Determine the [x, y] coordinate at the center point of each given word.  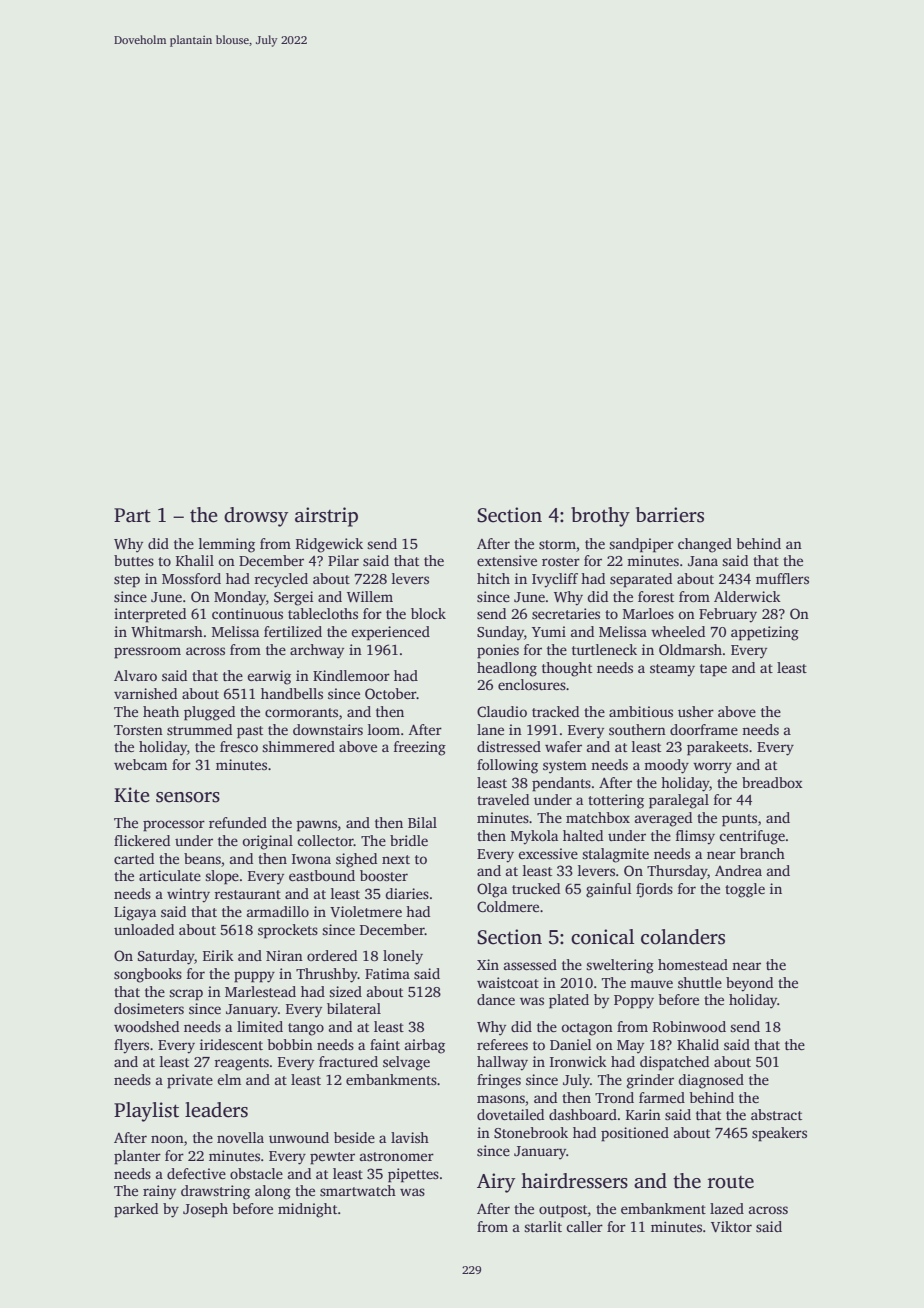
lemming [227, 545]
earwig [269, 677]
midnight [307, 1210]
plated [569, 1001]
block [428, 613]
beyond [749, 984]
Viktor [731, 1226]
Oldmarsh [690, 649]
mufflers [782, 578]
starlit [543, 1226]
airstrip [326, 517]
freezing [420, 748]
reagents [241, 1064]
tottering [616, 801]
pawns [316, 826]
